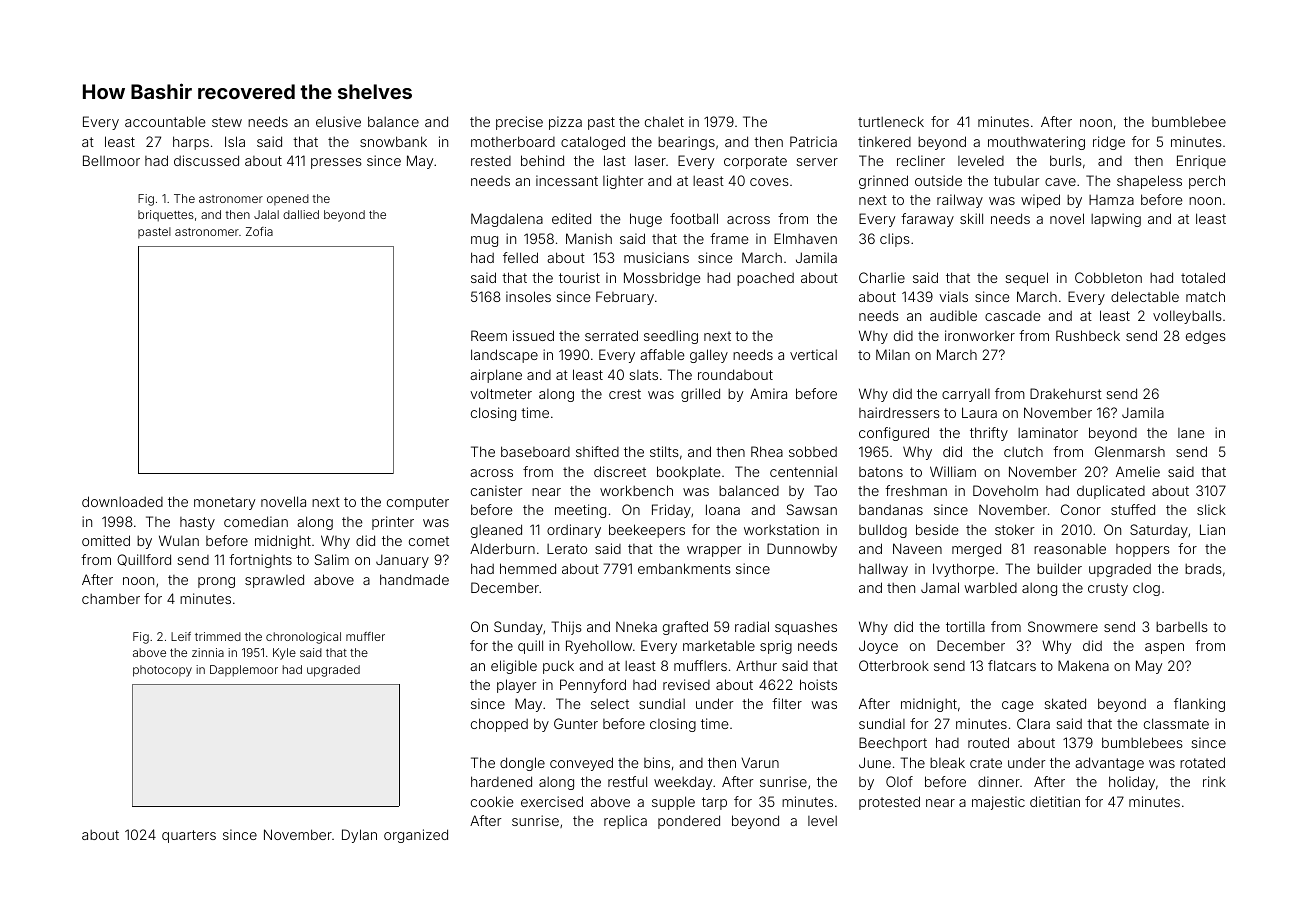 The width and height of the document is (1308, 924). What do you see at coordinates (893, 354) in the document?
I see `Milan` at bounding box center [893, 354].
